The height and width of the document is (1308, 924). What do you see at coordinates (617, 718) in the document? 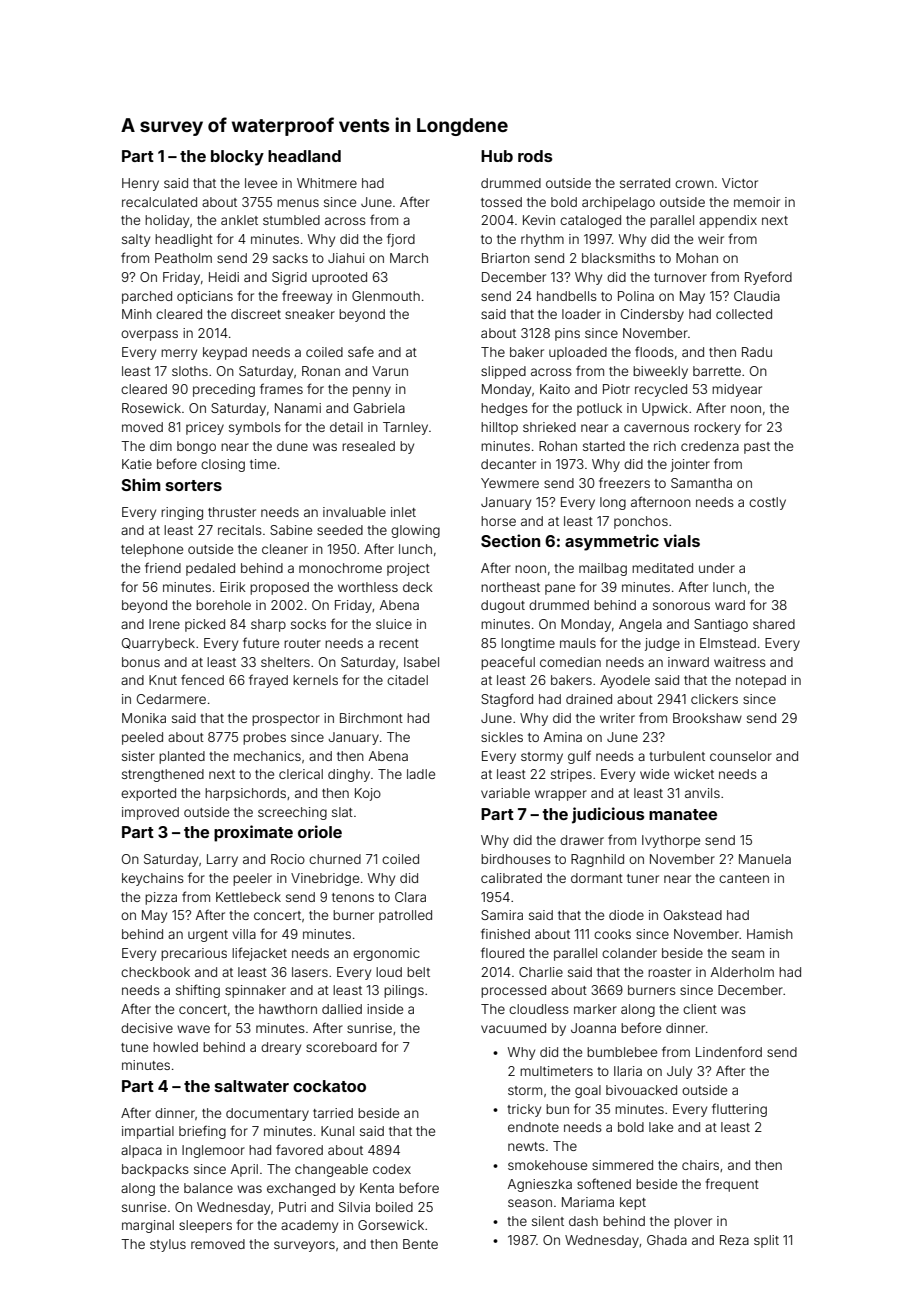
I see `writer` at bounding box center [617, 718].
